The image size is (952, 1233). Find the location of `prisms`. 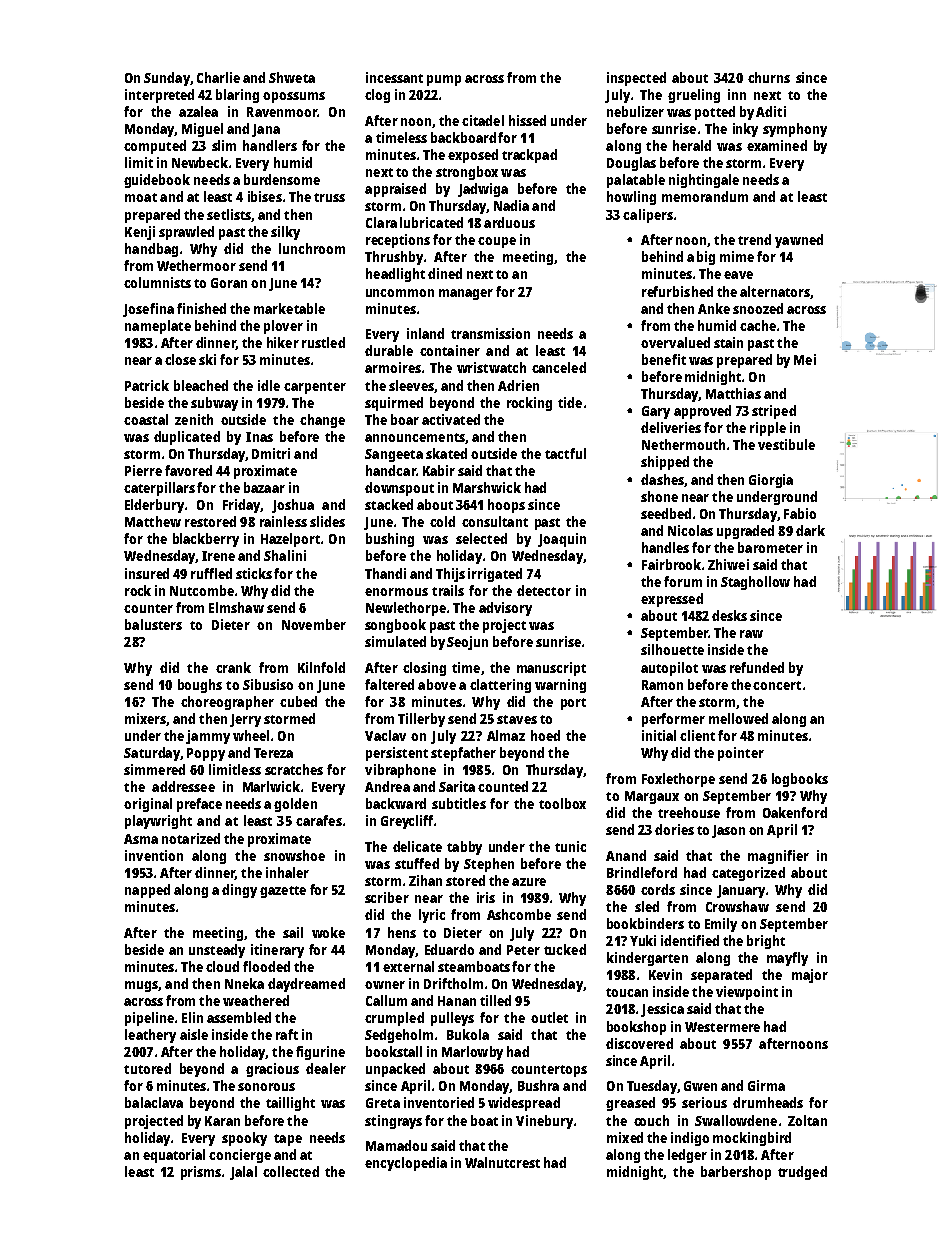

prisms is located at coordinates (201, 1173).
